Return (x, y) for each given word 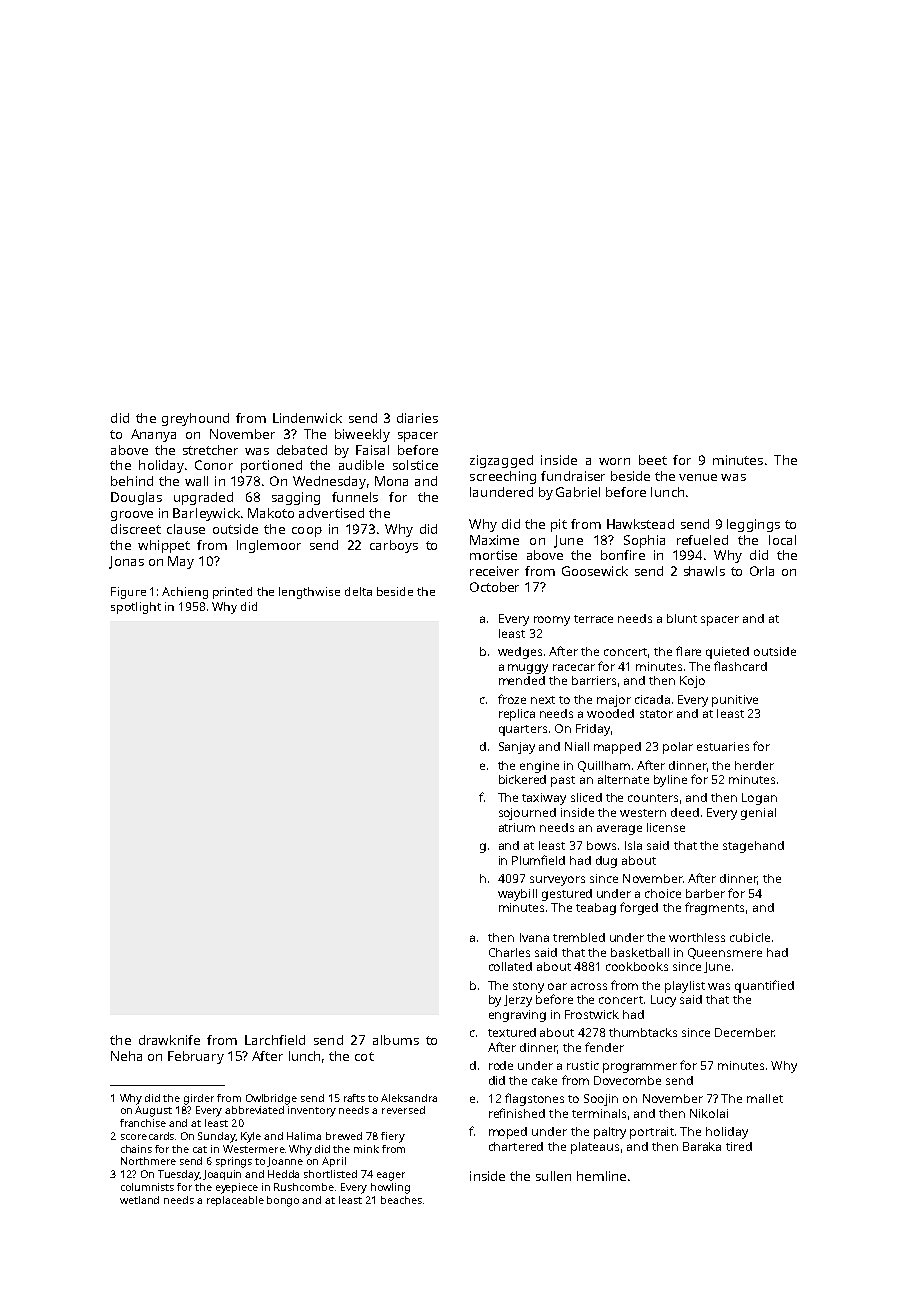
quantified (764, 986)
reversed (403, 1110)
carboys (394, 546)
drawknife (169, 1040)
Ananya (153, 435)
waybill (517, 895)
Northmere (148, 1161)
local (782, 540)
